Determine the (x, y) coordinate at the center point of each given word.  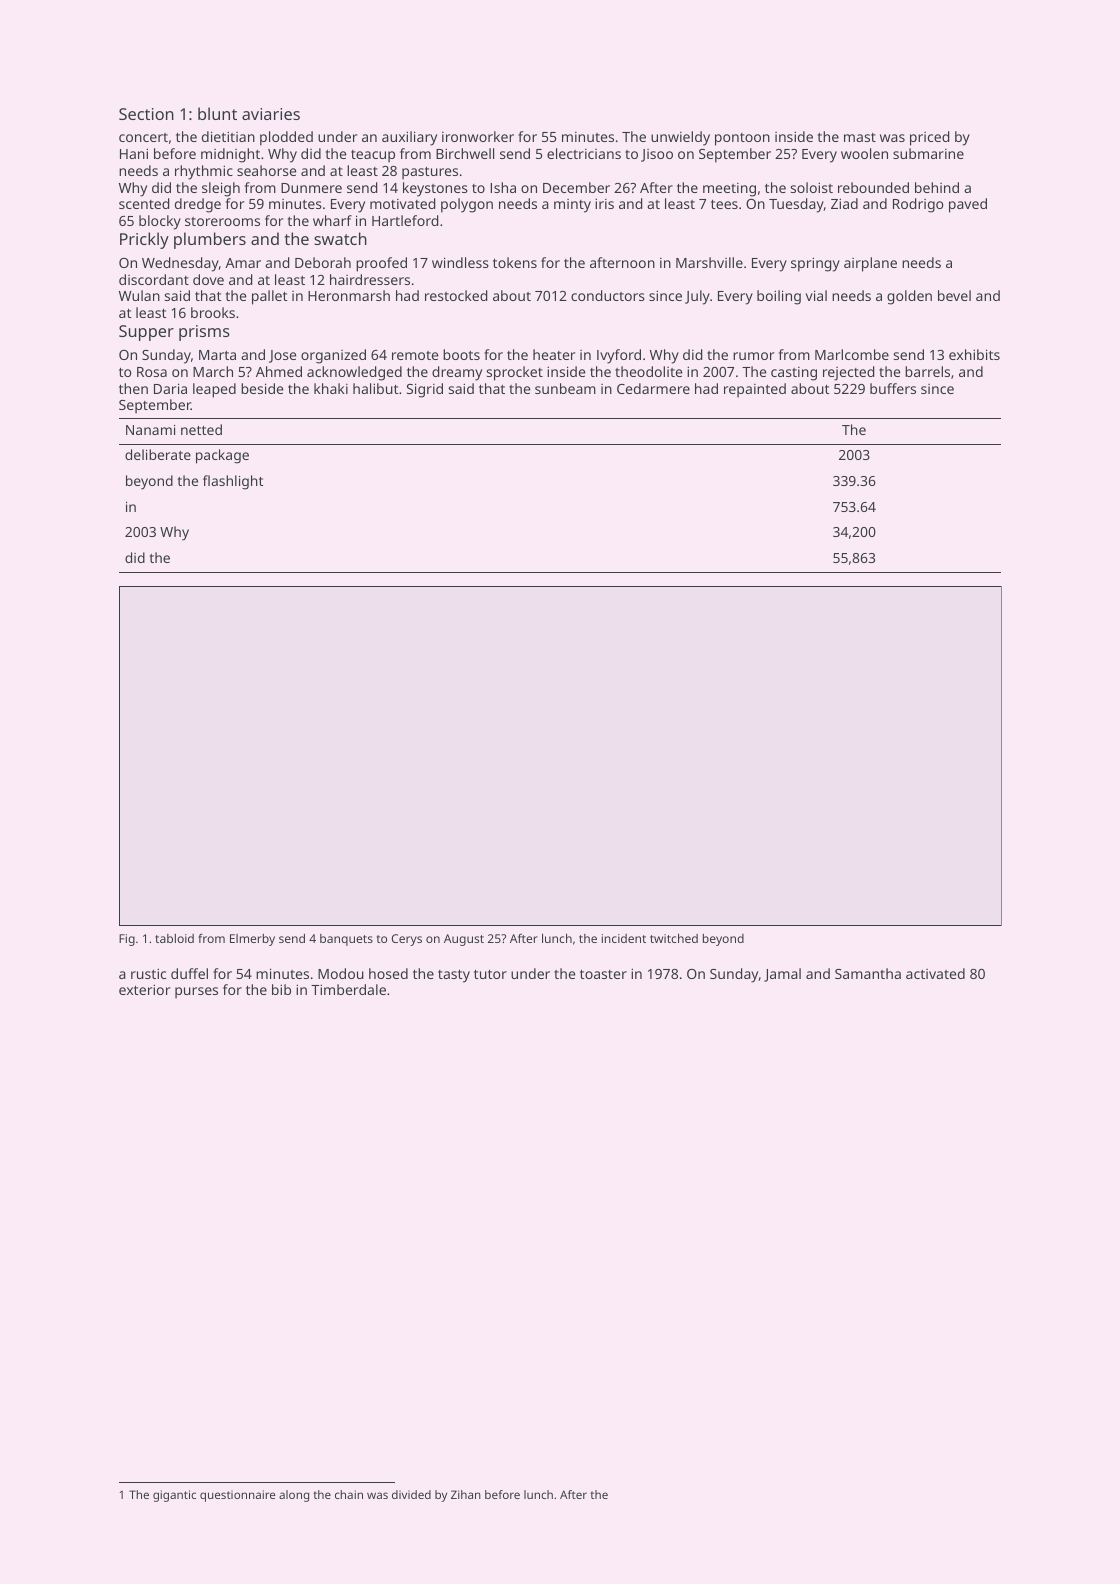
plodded (286, 138)
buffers (893, 388)
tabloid (174, 938)
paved (968, 205)
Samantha (868, 973)
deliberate (158, 454)
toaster (603, 974)
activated (935, 973)
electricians (584, 153)
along (294, 1496)
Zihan (466, 1494)
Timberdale (348, 989)
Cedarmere (653, 388)
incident (624, 938)
